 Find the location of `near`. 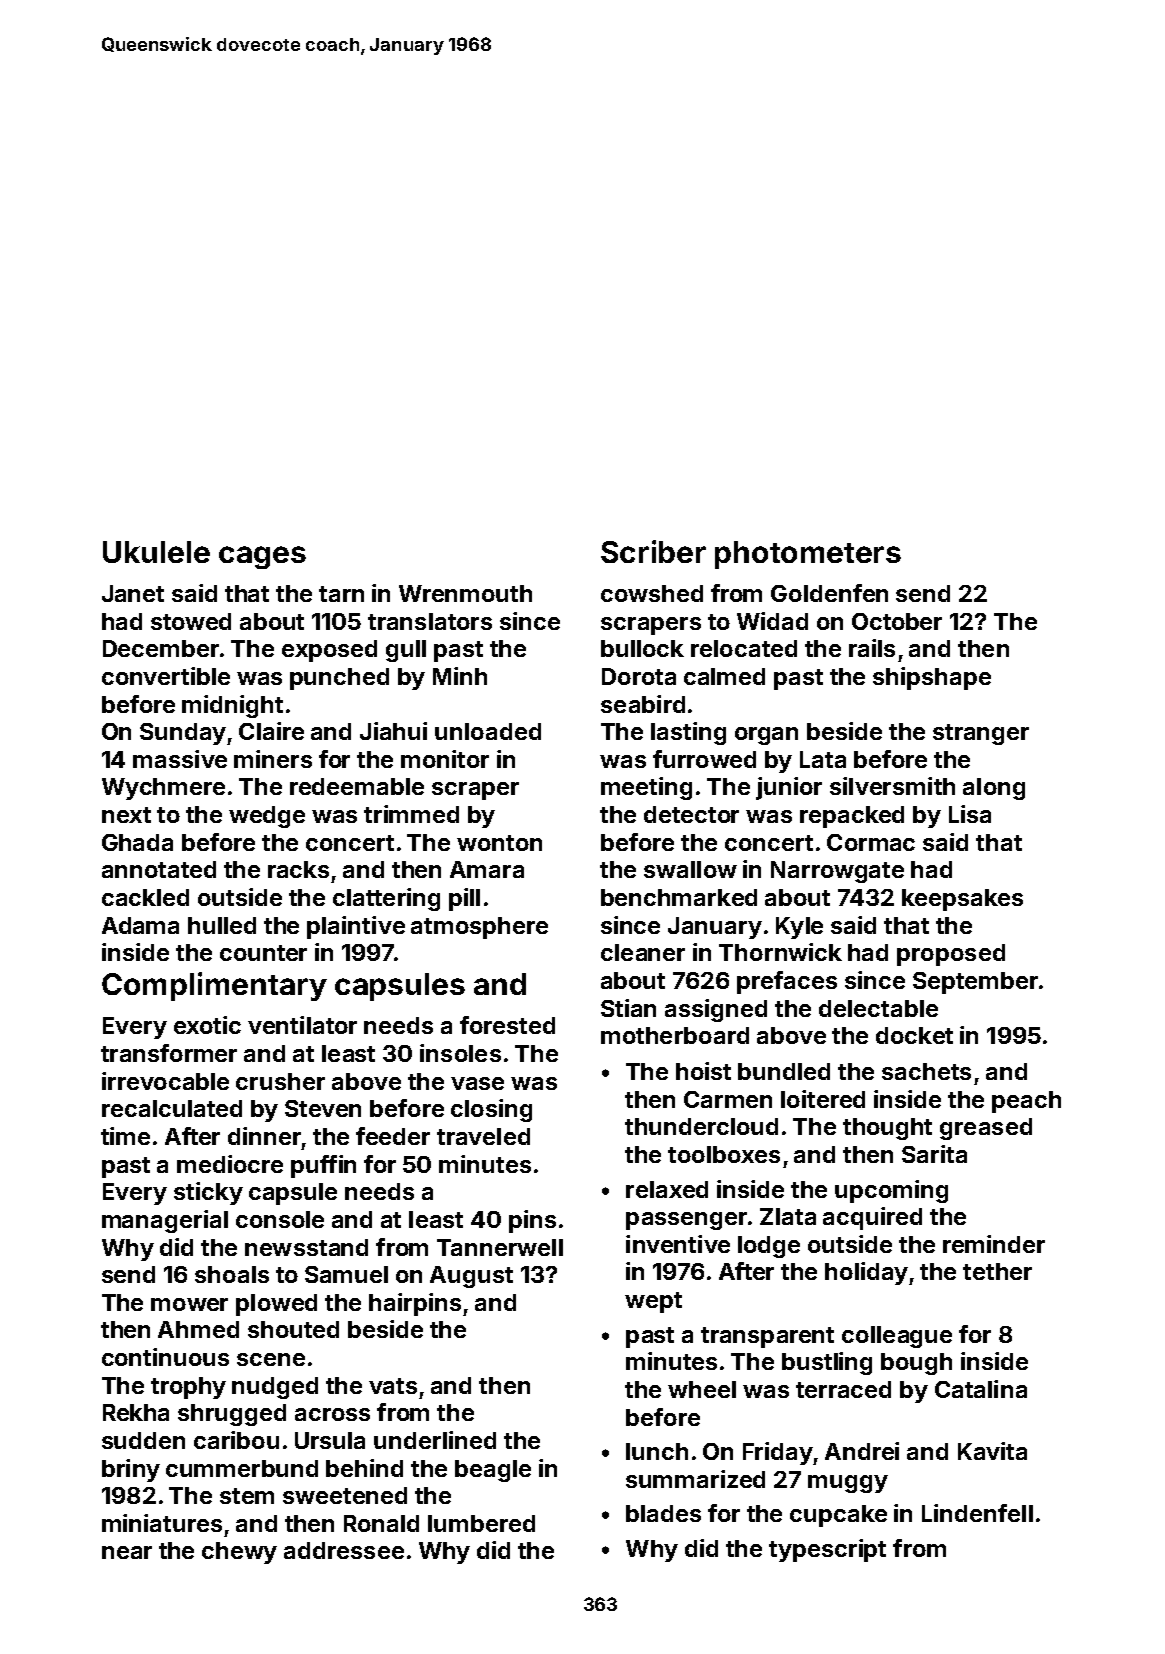

near is located at coordinates (127, 1552).
